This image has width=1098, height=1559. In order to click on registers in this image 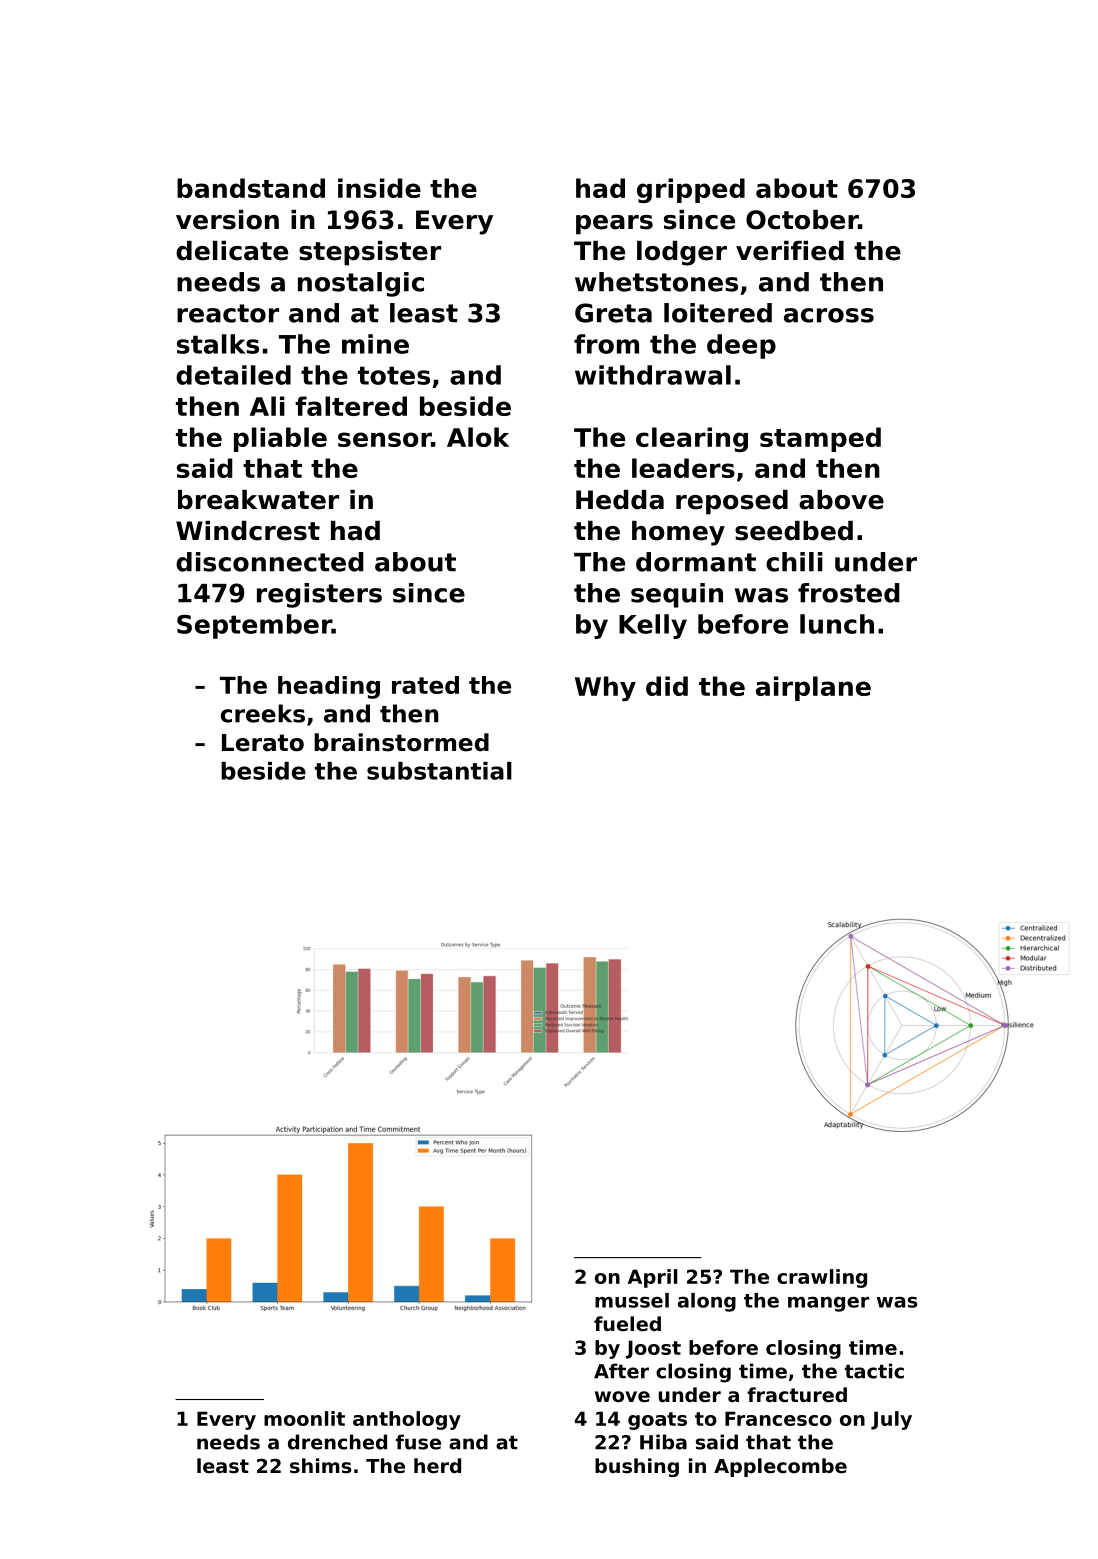, I will do `click(319, 595)`.
